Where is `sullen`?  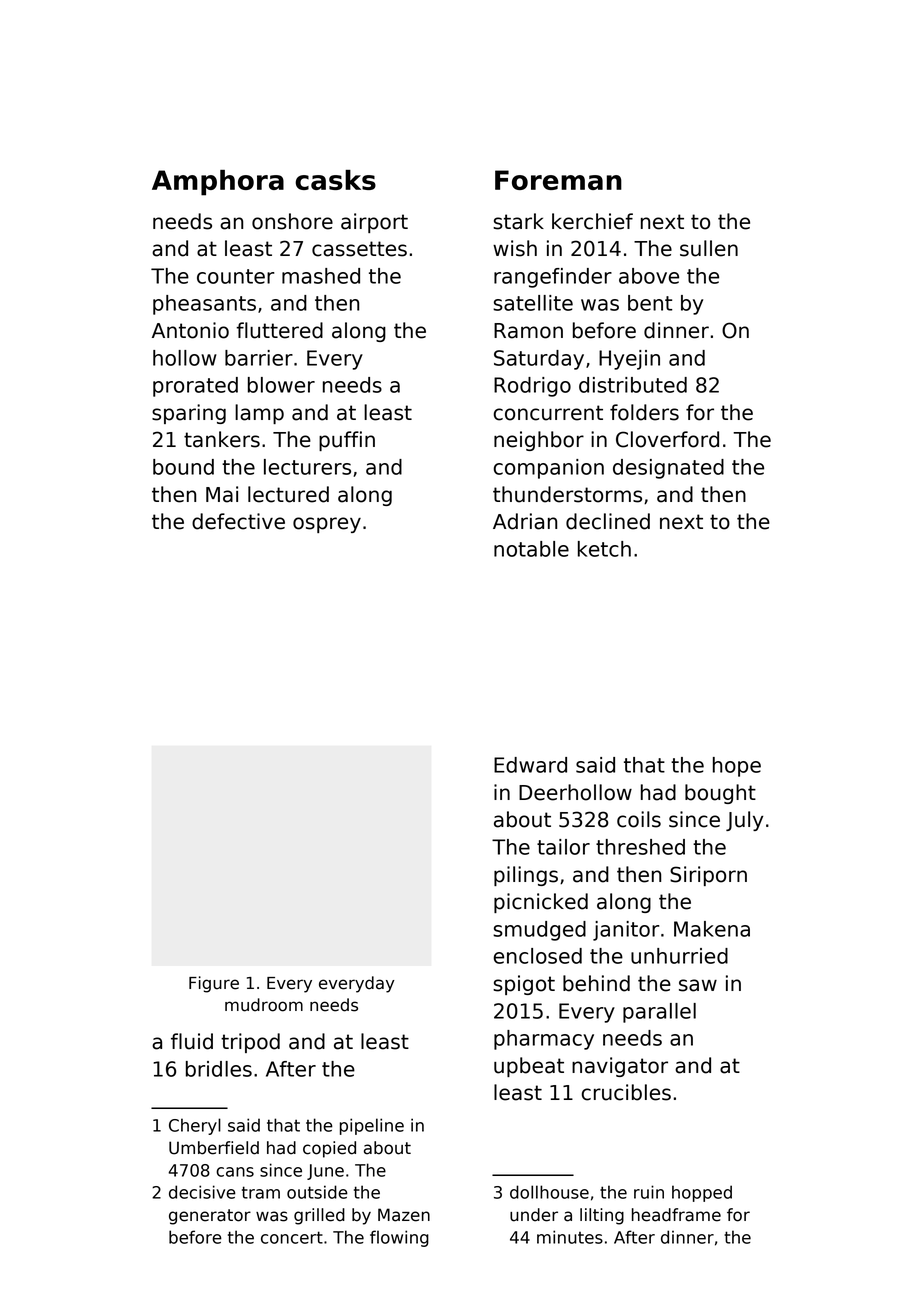 sullen is located at coordinates (709, 248).
